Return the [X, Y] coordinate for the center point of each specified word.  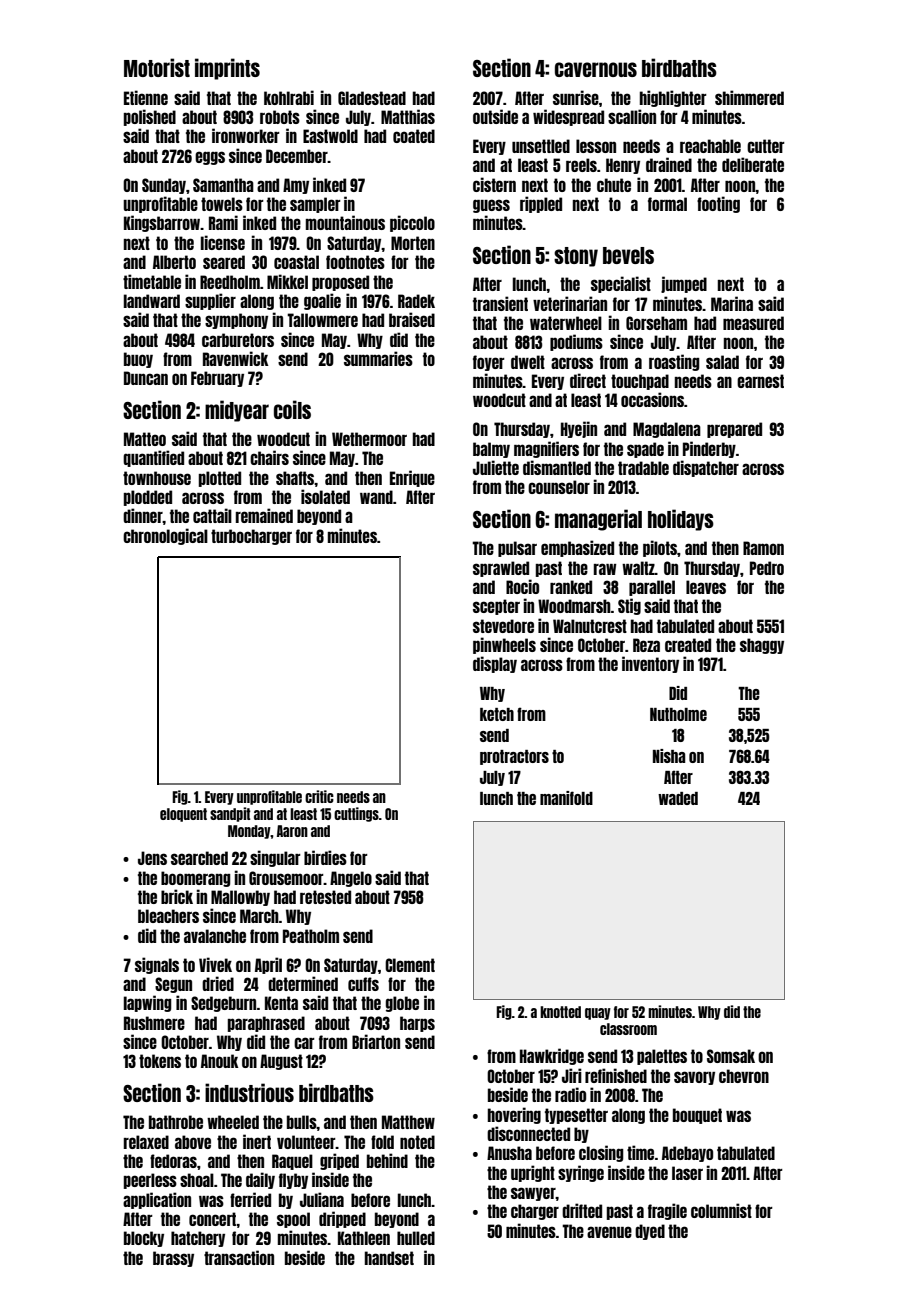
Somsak [731, 1056]
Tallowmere [322, 320]
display [495, 664]
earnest [760, 381]
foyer [489, 363]
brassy [173, 1259]
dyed [650, 1232]
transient [500, 303]
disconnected [528, 1133]
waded [678, 798]
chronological [165, 536]
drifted [582, 1210]
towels [222, 204]
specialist [621, 284]
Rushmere [154, 1023]
